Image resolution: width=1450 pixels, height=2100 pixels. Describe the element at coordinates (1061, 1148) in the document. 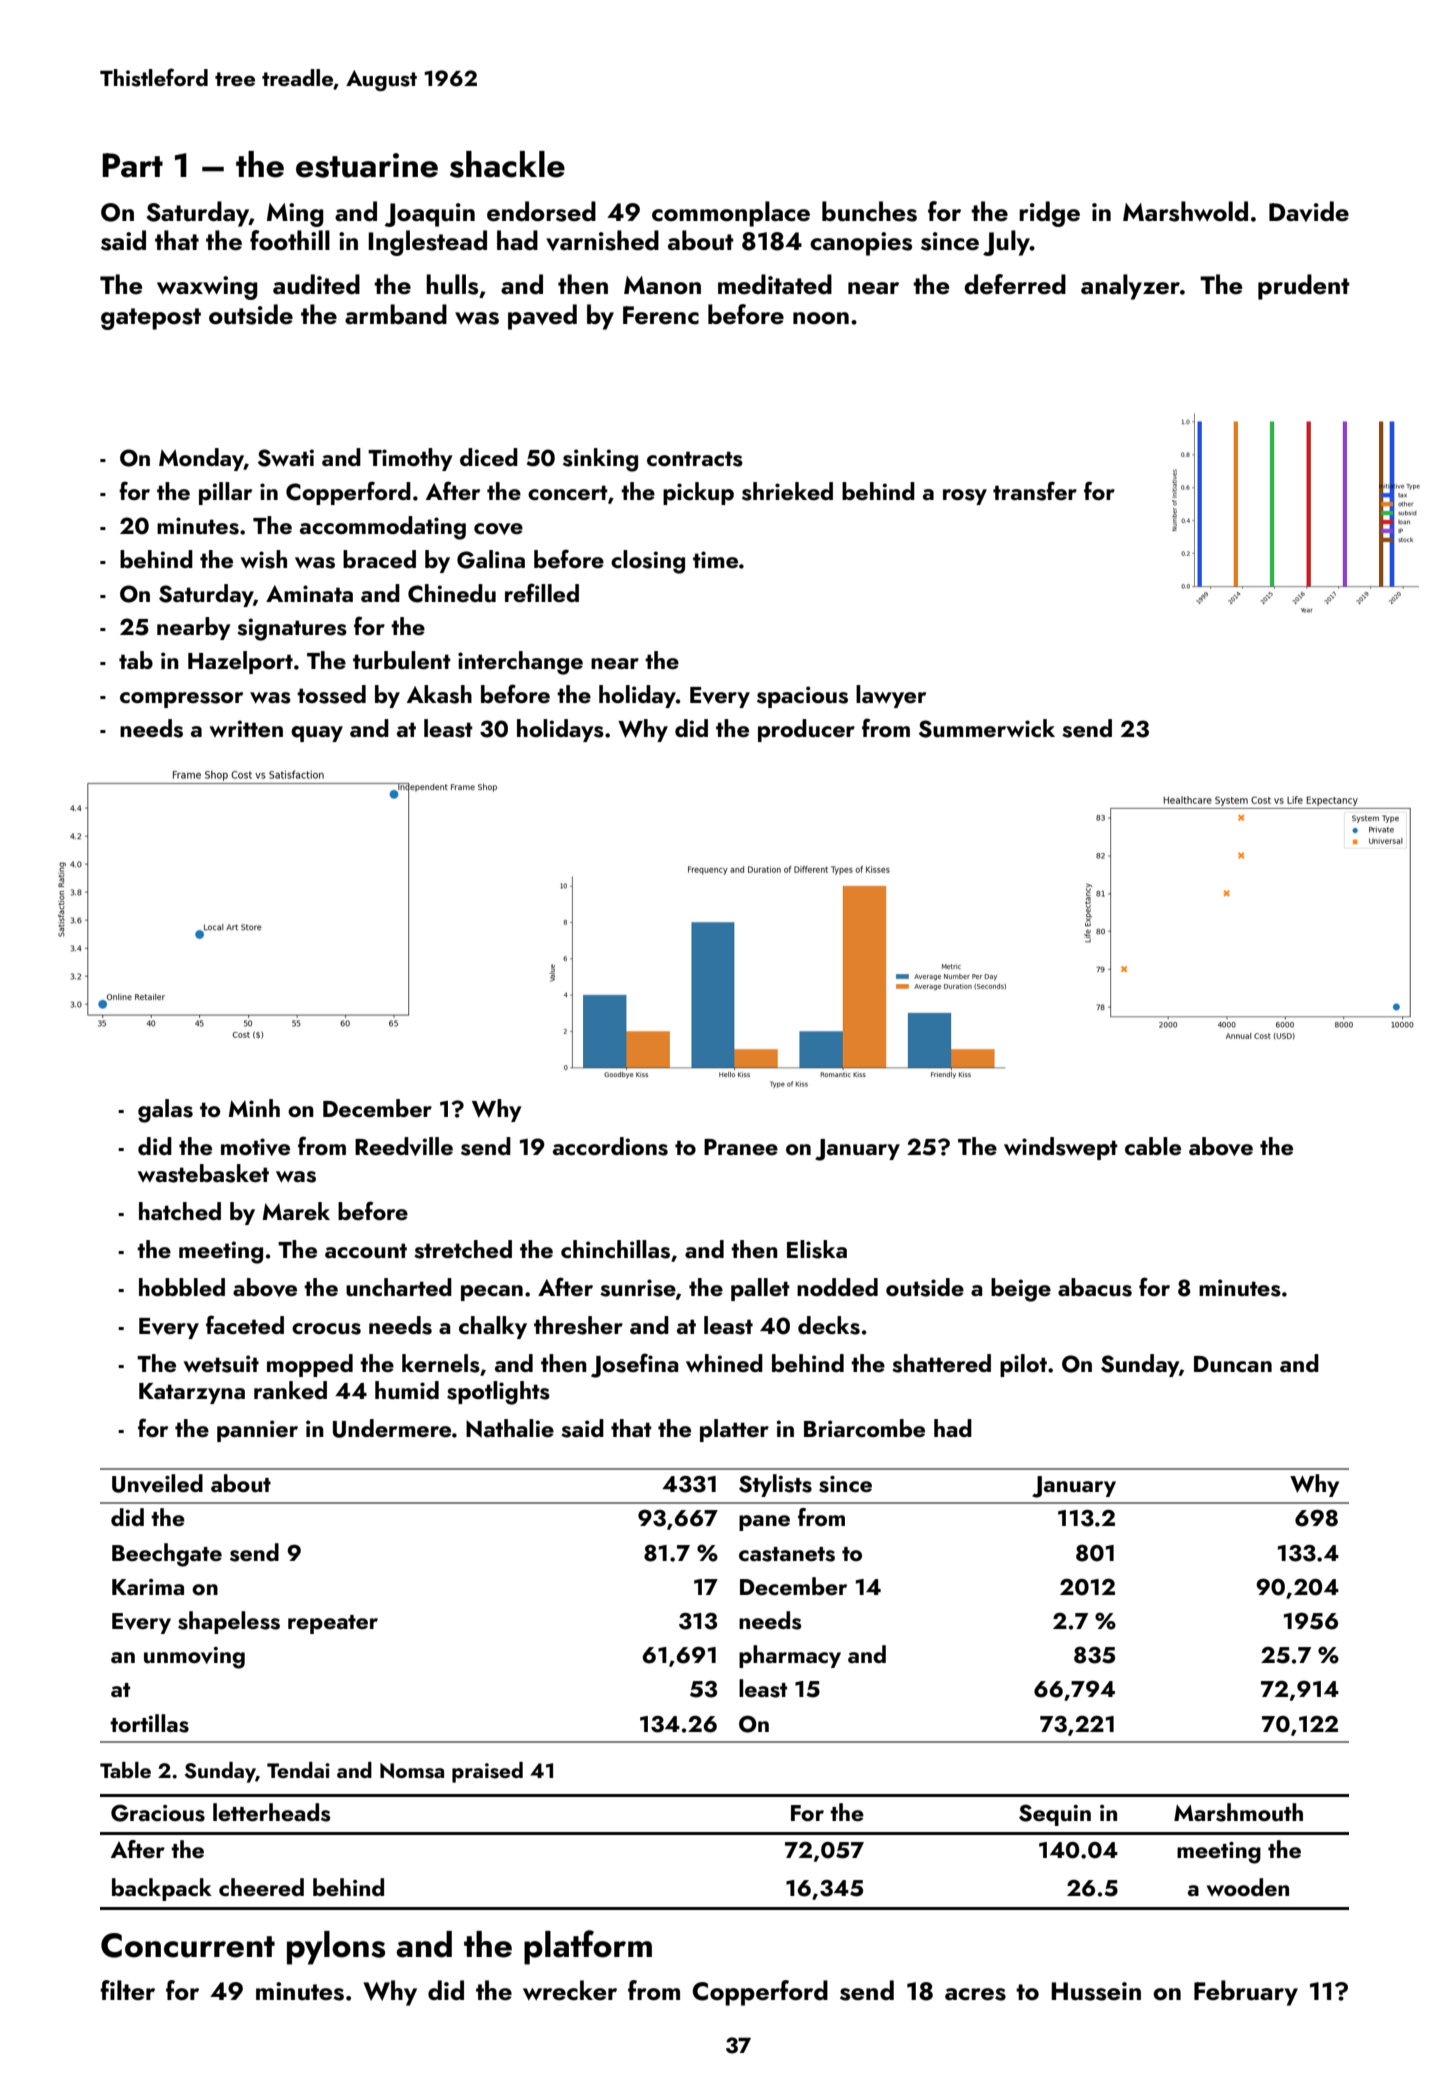

I see `windswept` at that location.
